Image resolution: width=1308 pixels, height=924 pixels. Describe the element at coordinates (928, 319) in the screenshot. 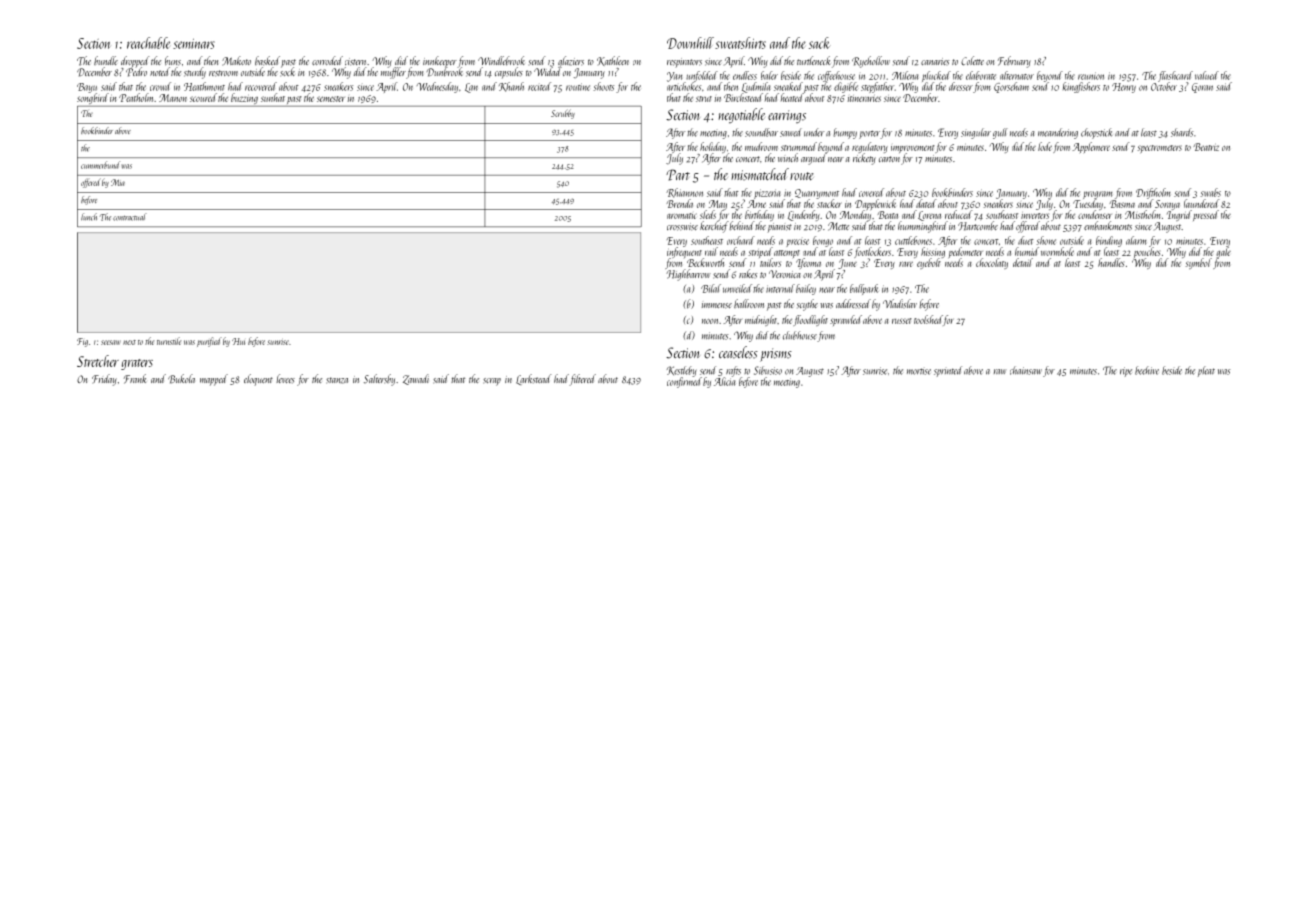

I see `toolshed` at that location.
